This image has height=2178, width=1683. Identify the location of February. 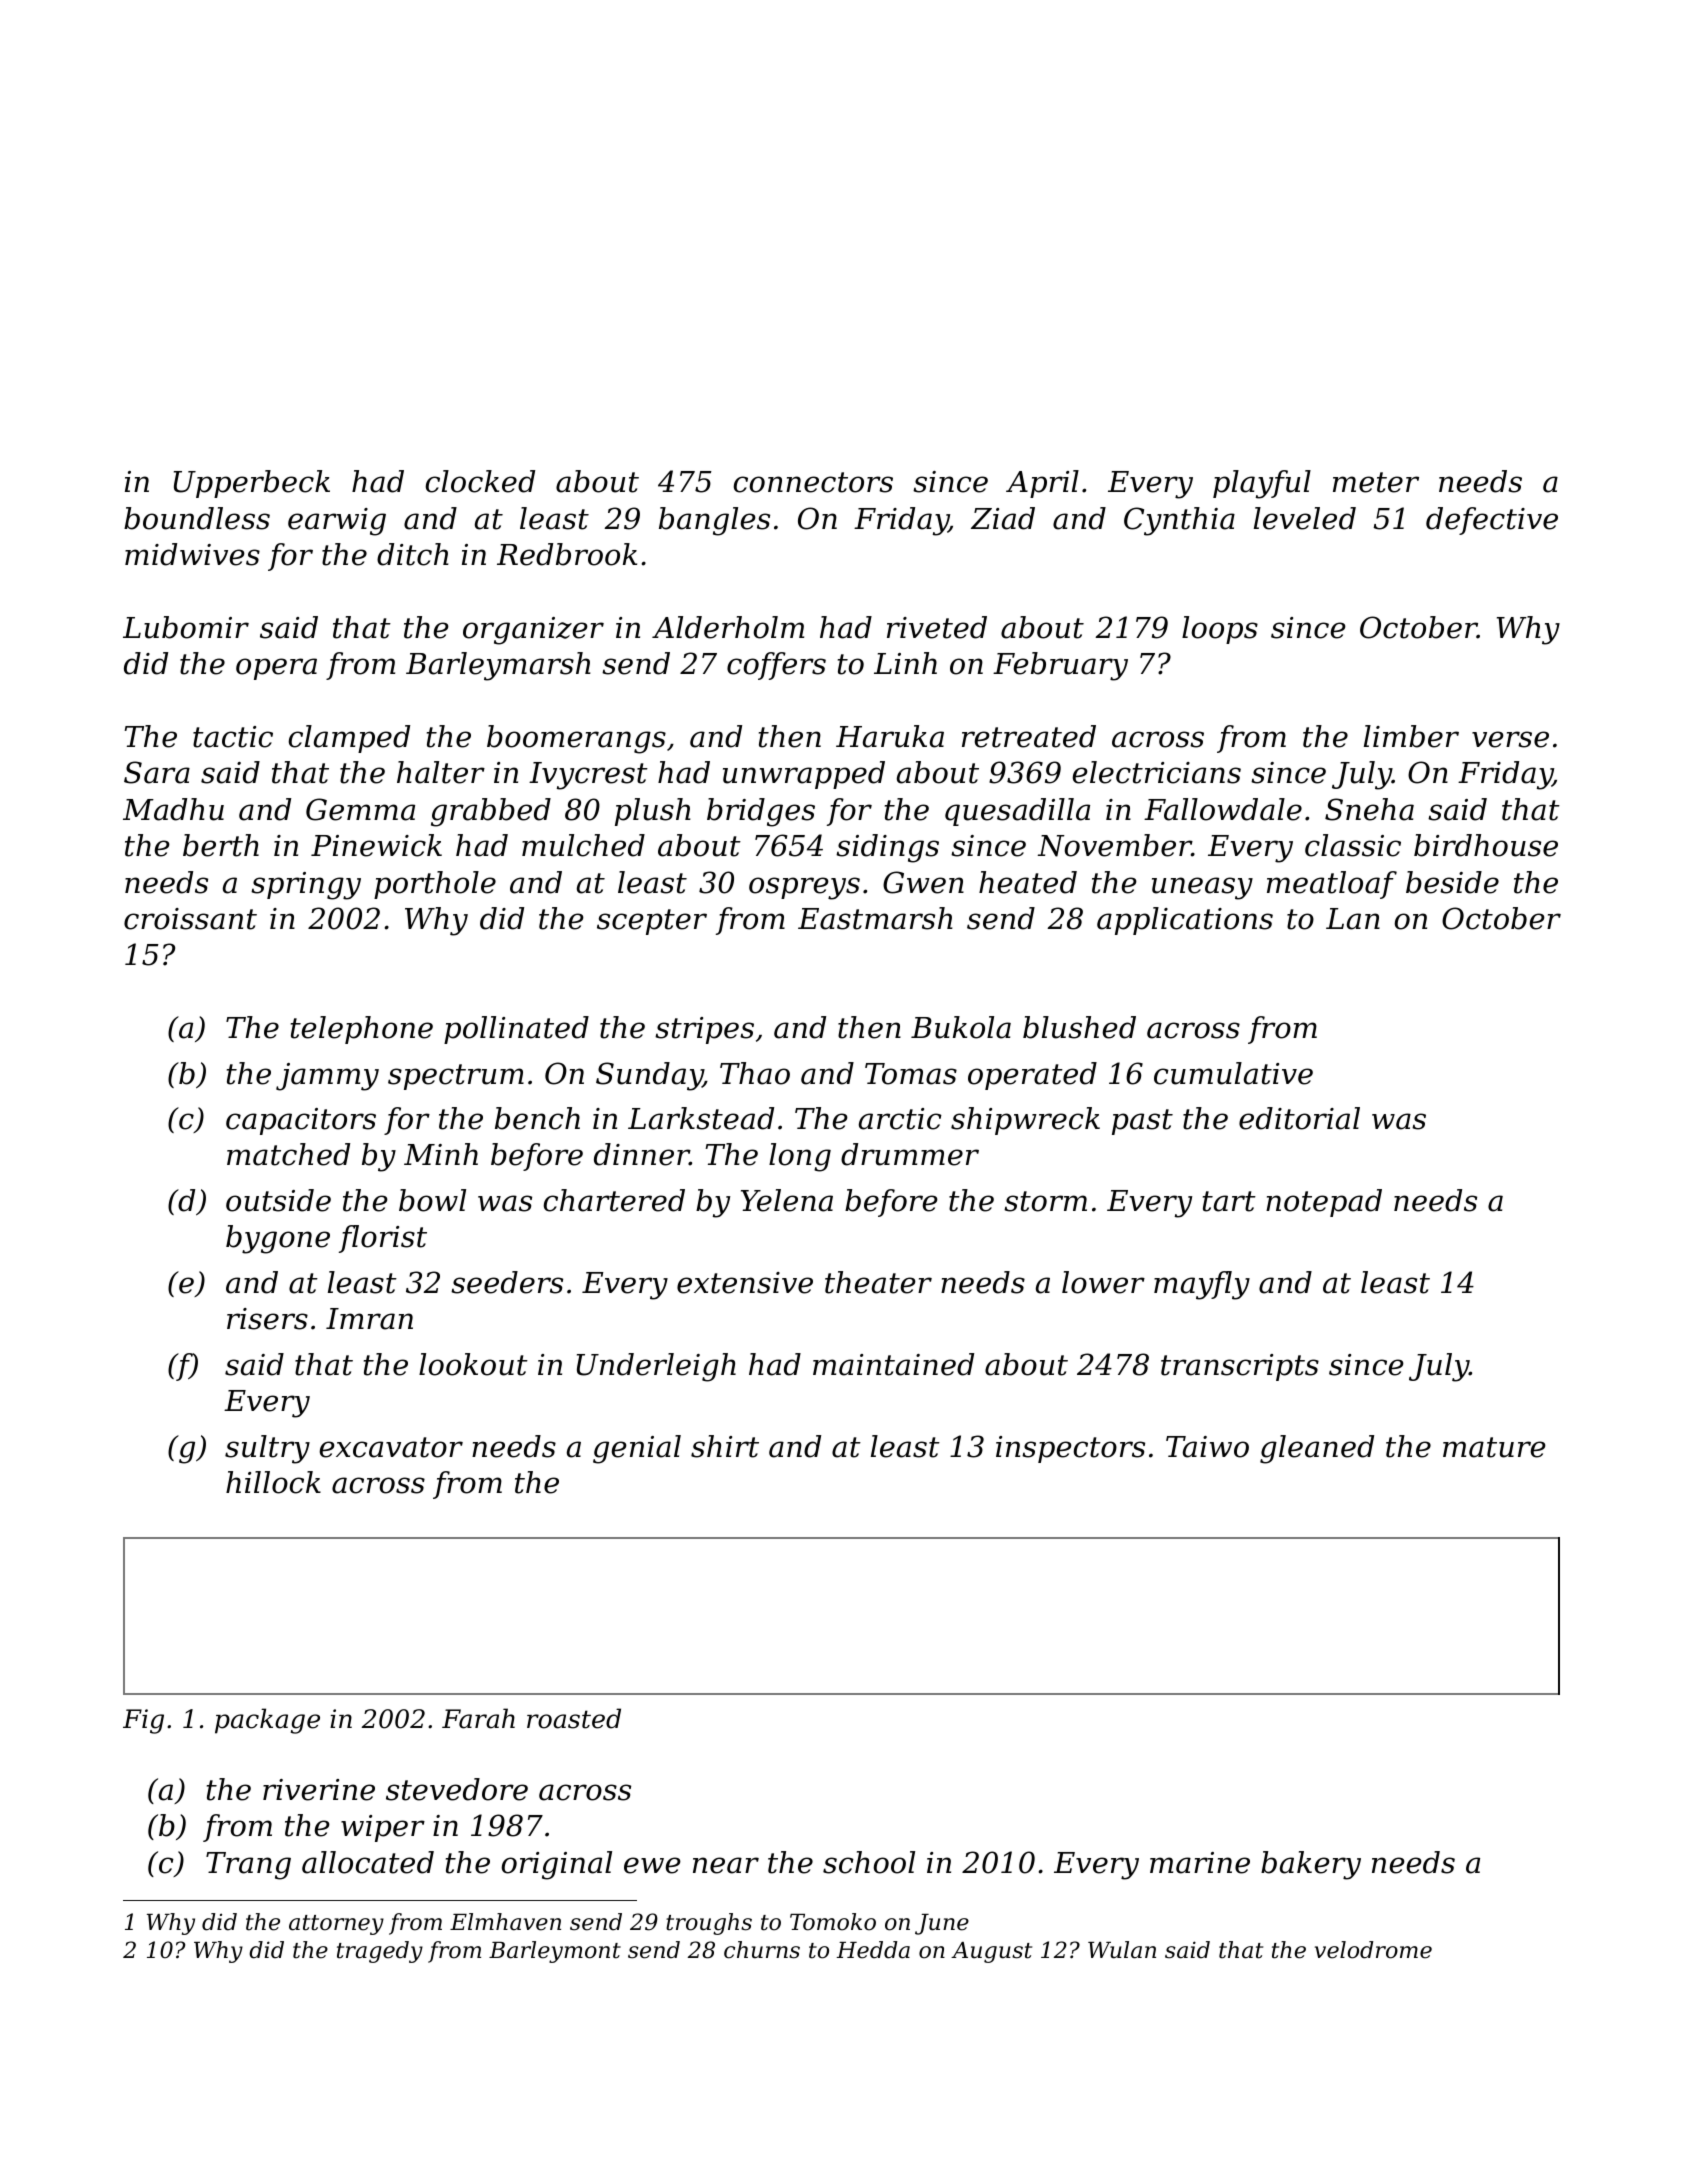
(1060, 666).
